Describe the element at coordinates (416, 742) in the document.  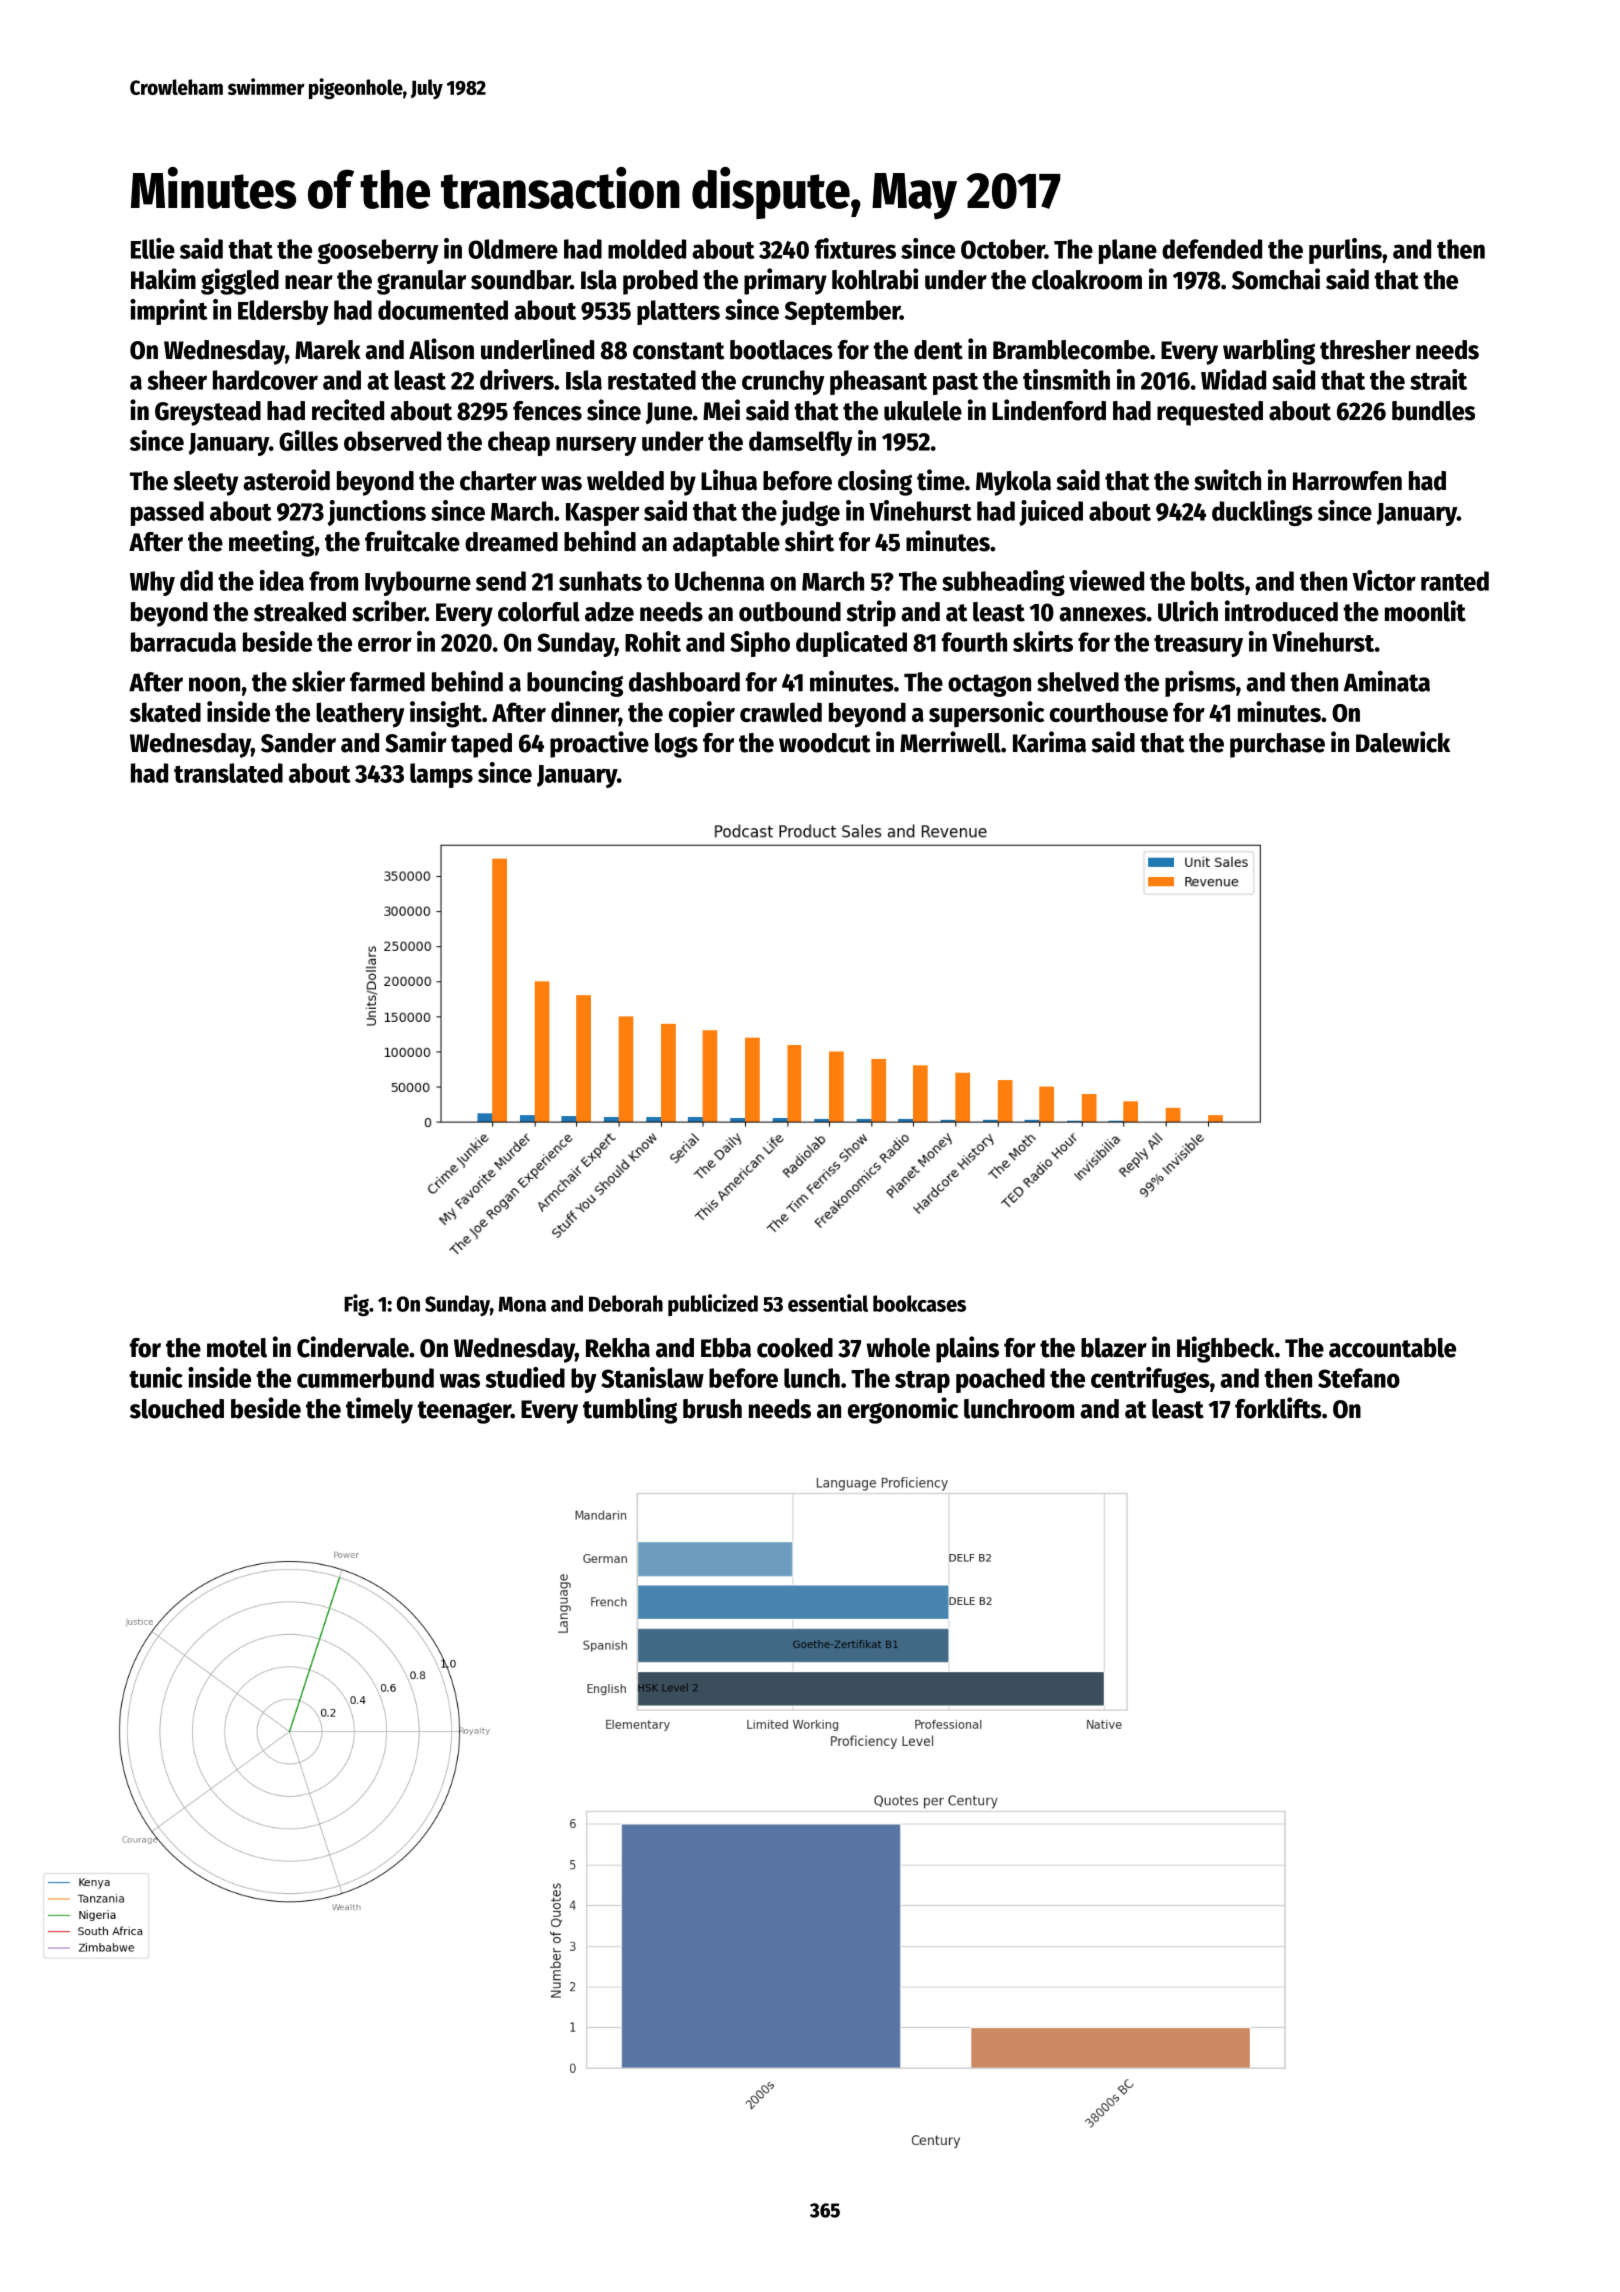
I see `Samir` at that location.
